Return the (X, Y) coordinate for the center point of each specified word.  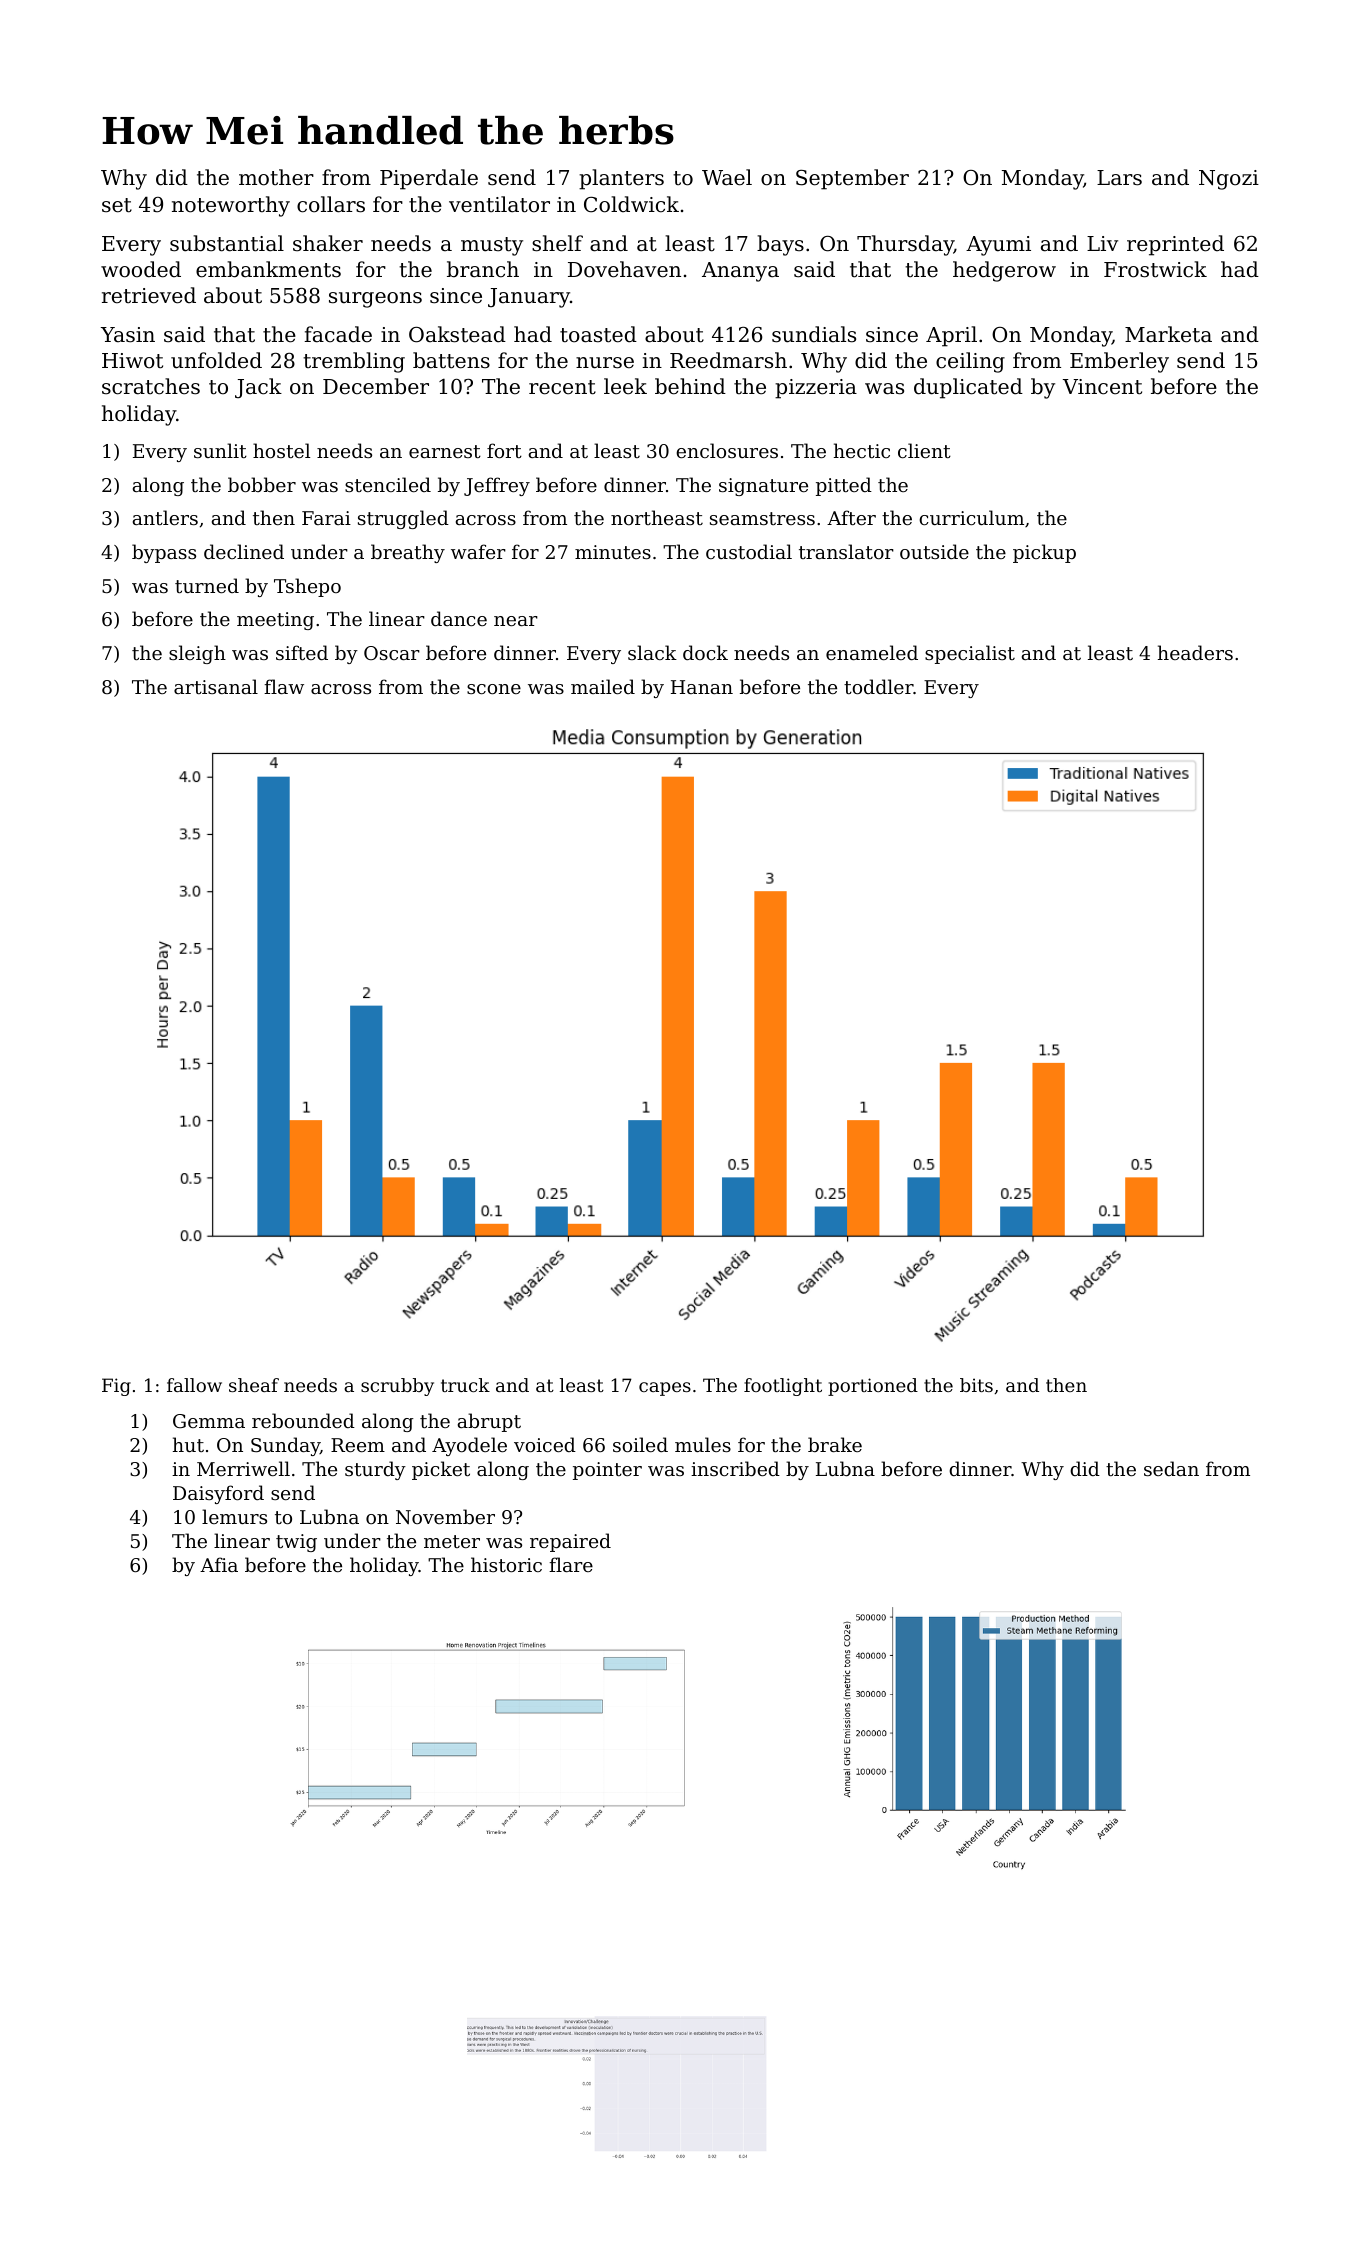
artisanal (216, 686)
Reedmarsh (728, 360)
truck (465, 1385)
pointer (607, 1471)
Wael (727, 177)
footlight (783, 1387)
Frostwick (1155, 269)
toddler (878, 686)
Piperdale (429, 179)
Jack (258, 388)
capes (665, 1389)
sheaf (254, 1385)
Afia (219, 1564)
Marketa (1168, 334)
